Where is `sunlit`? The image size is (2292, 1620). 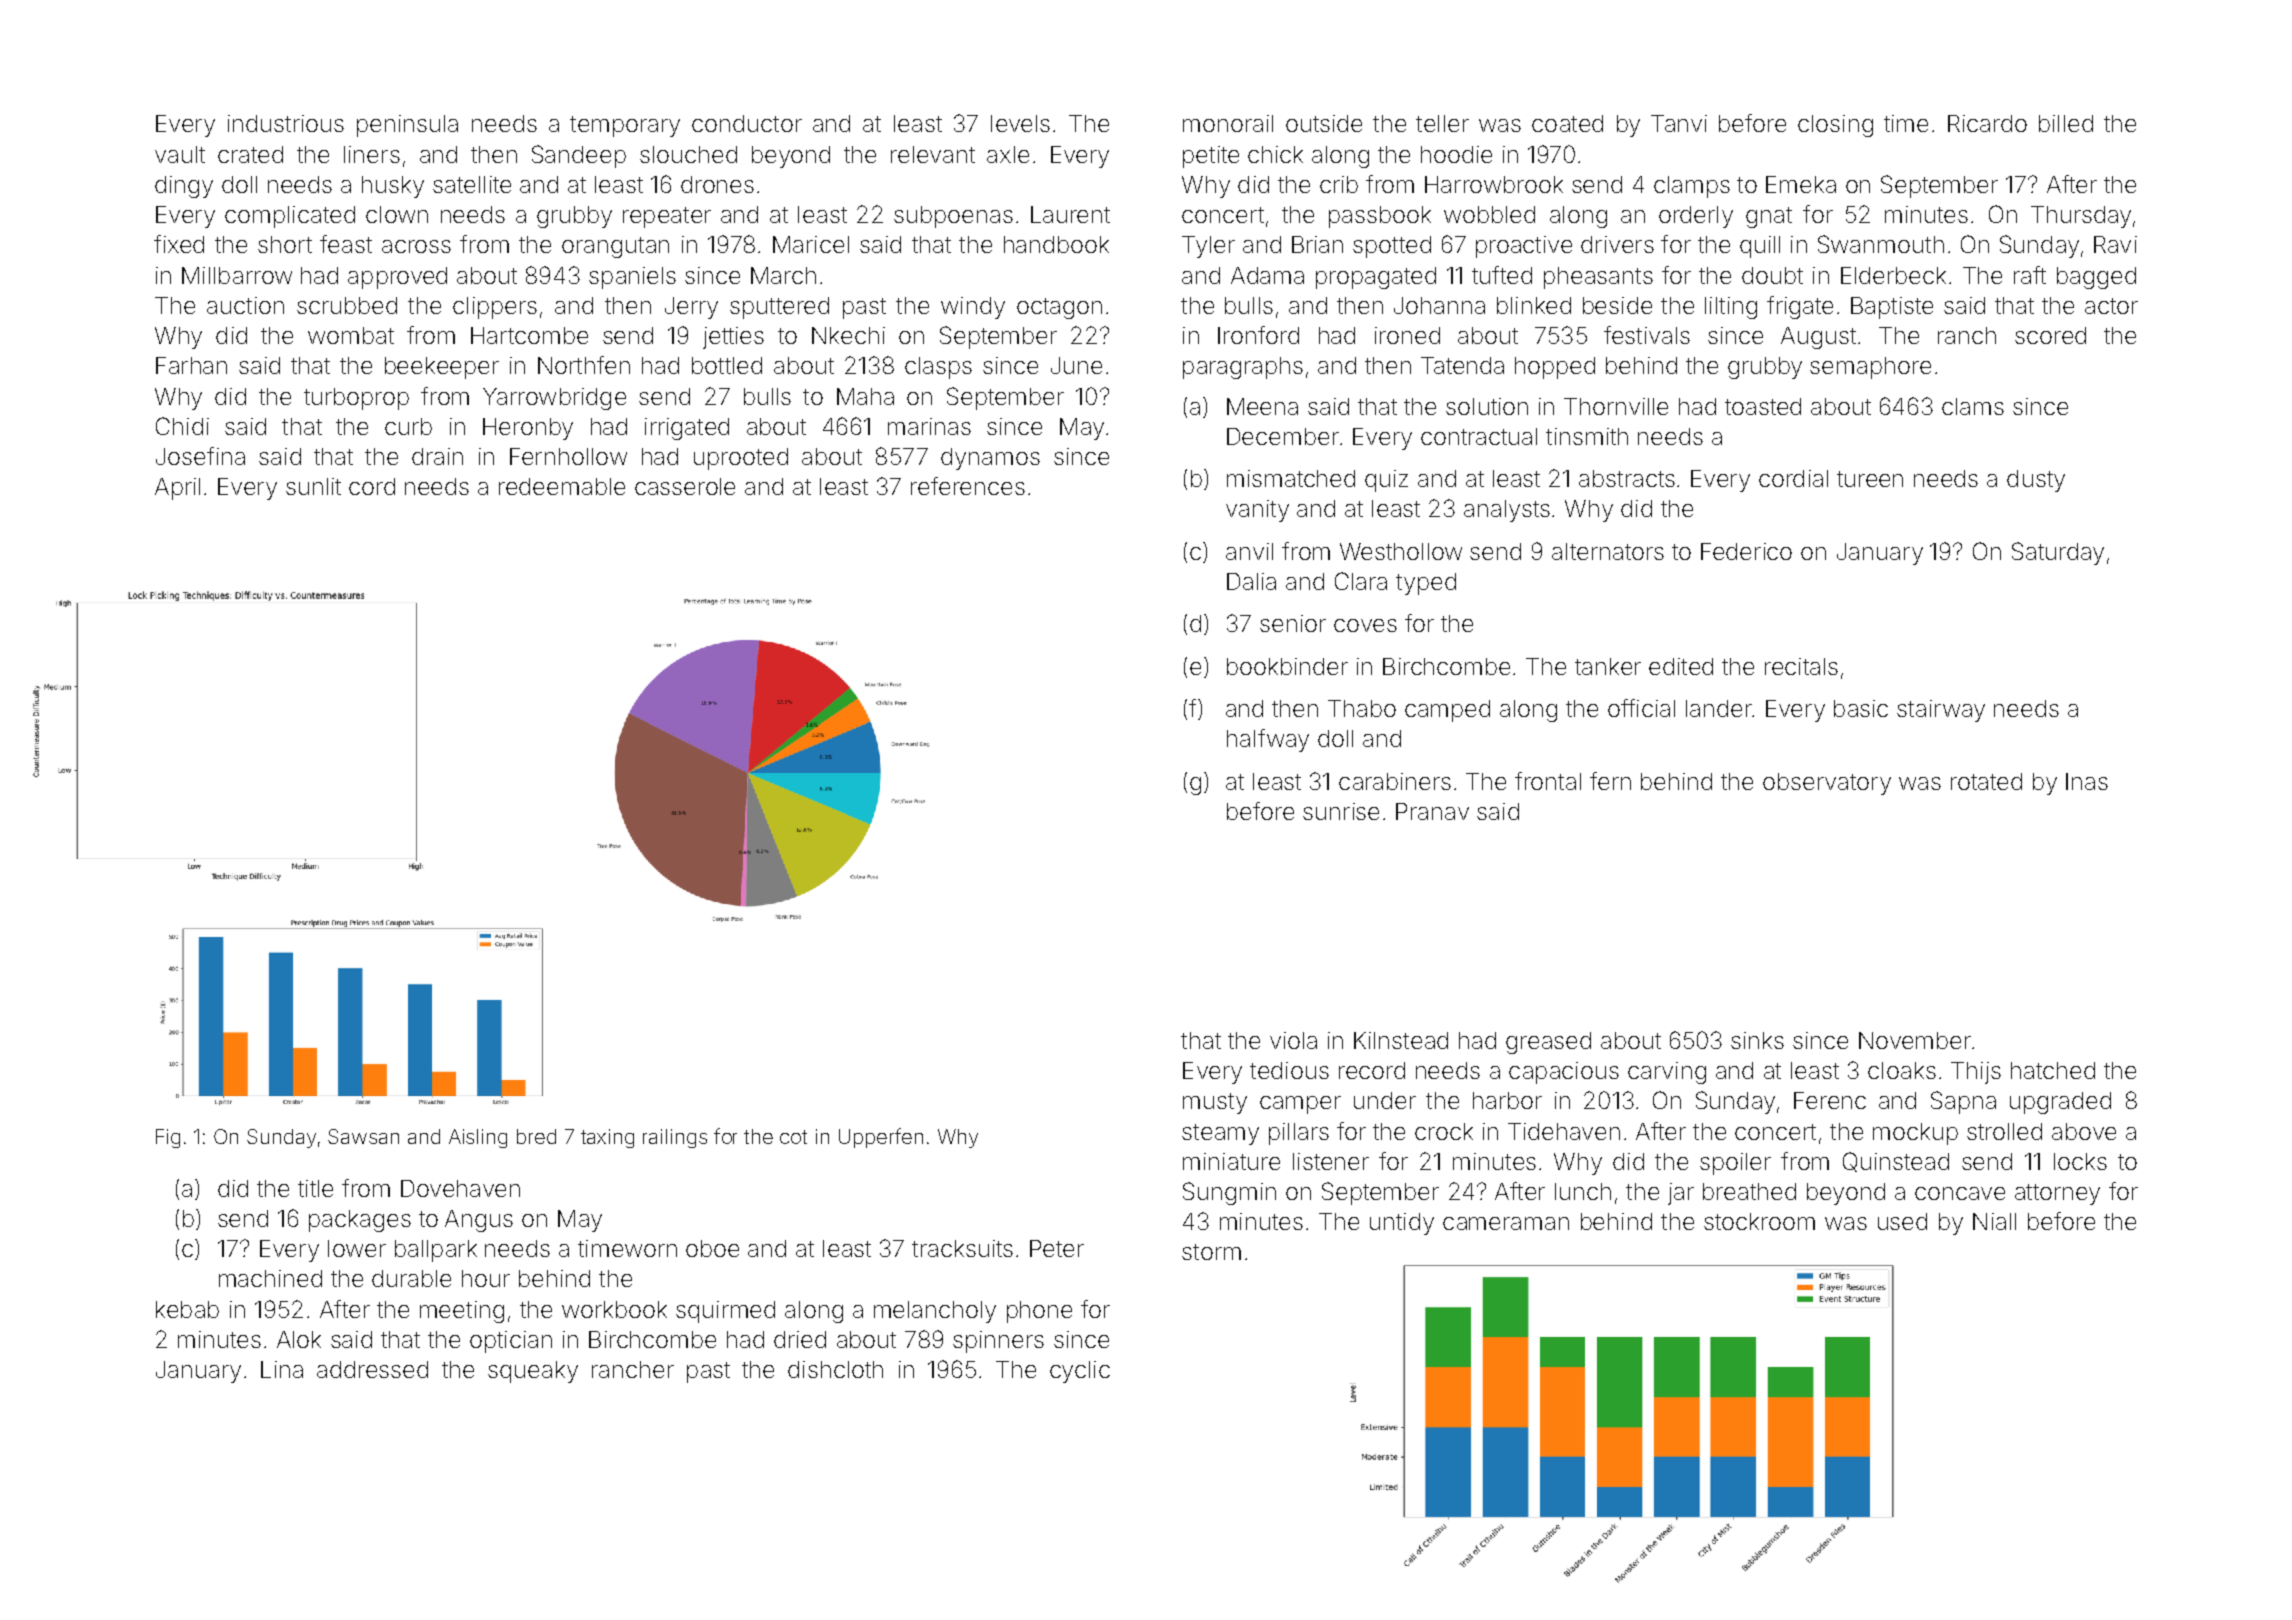
sunlit is located at coordinates (313, 486).
